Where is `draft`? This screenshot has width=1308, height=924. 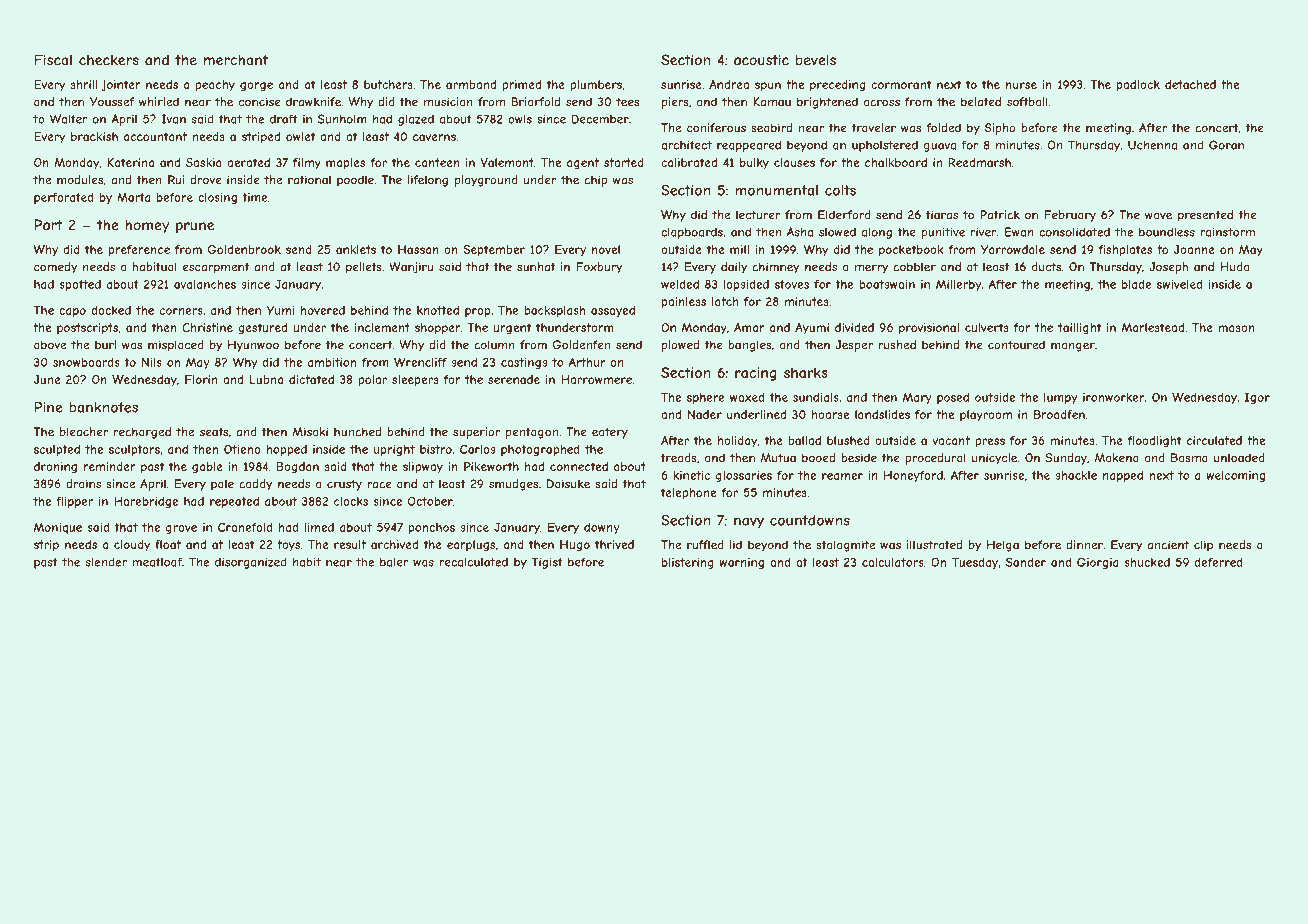
draft is located at coordinates (284, 119).
